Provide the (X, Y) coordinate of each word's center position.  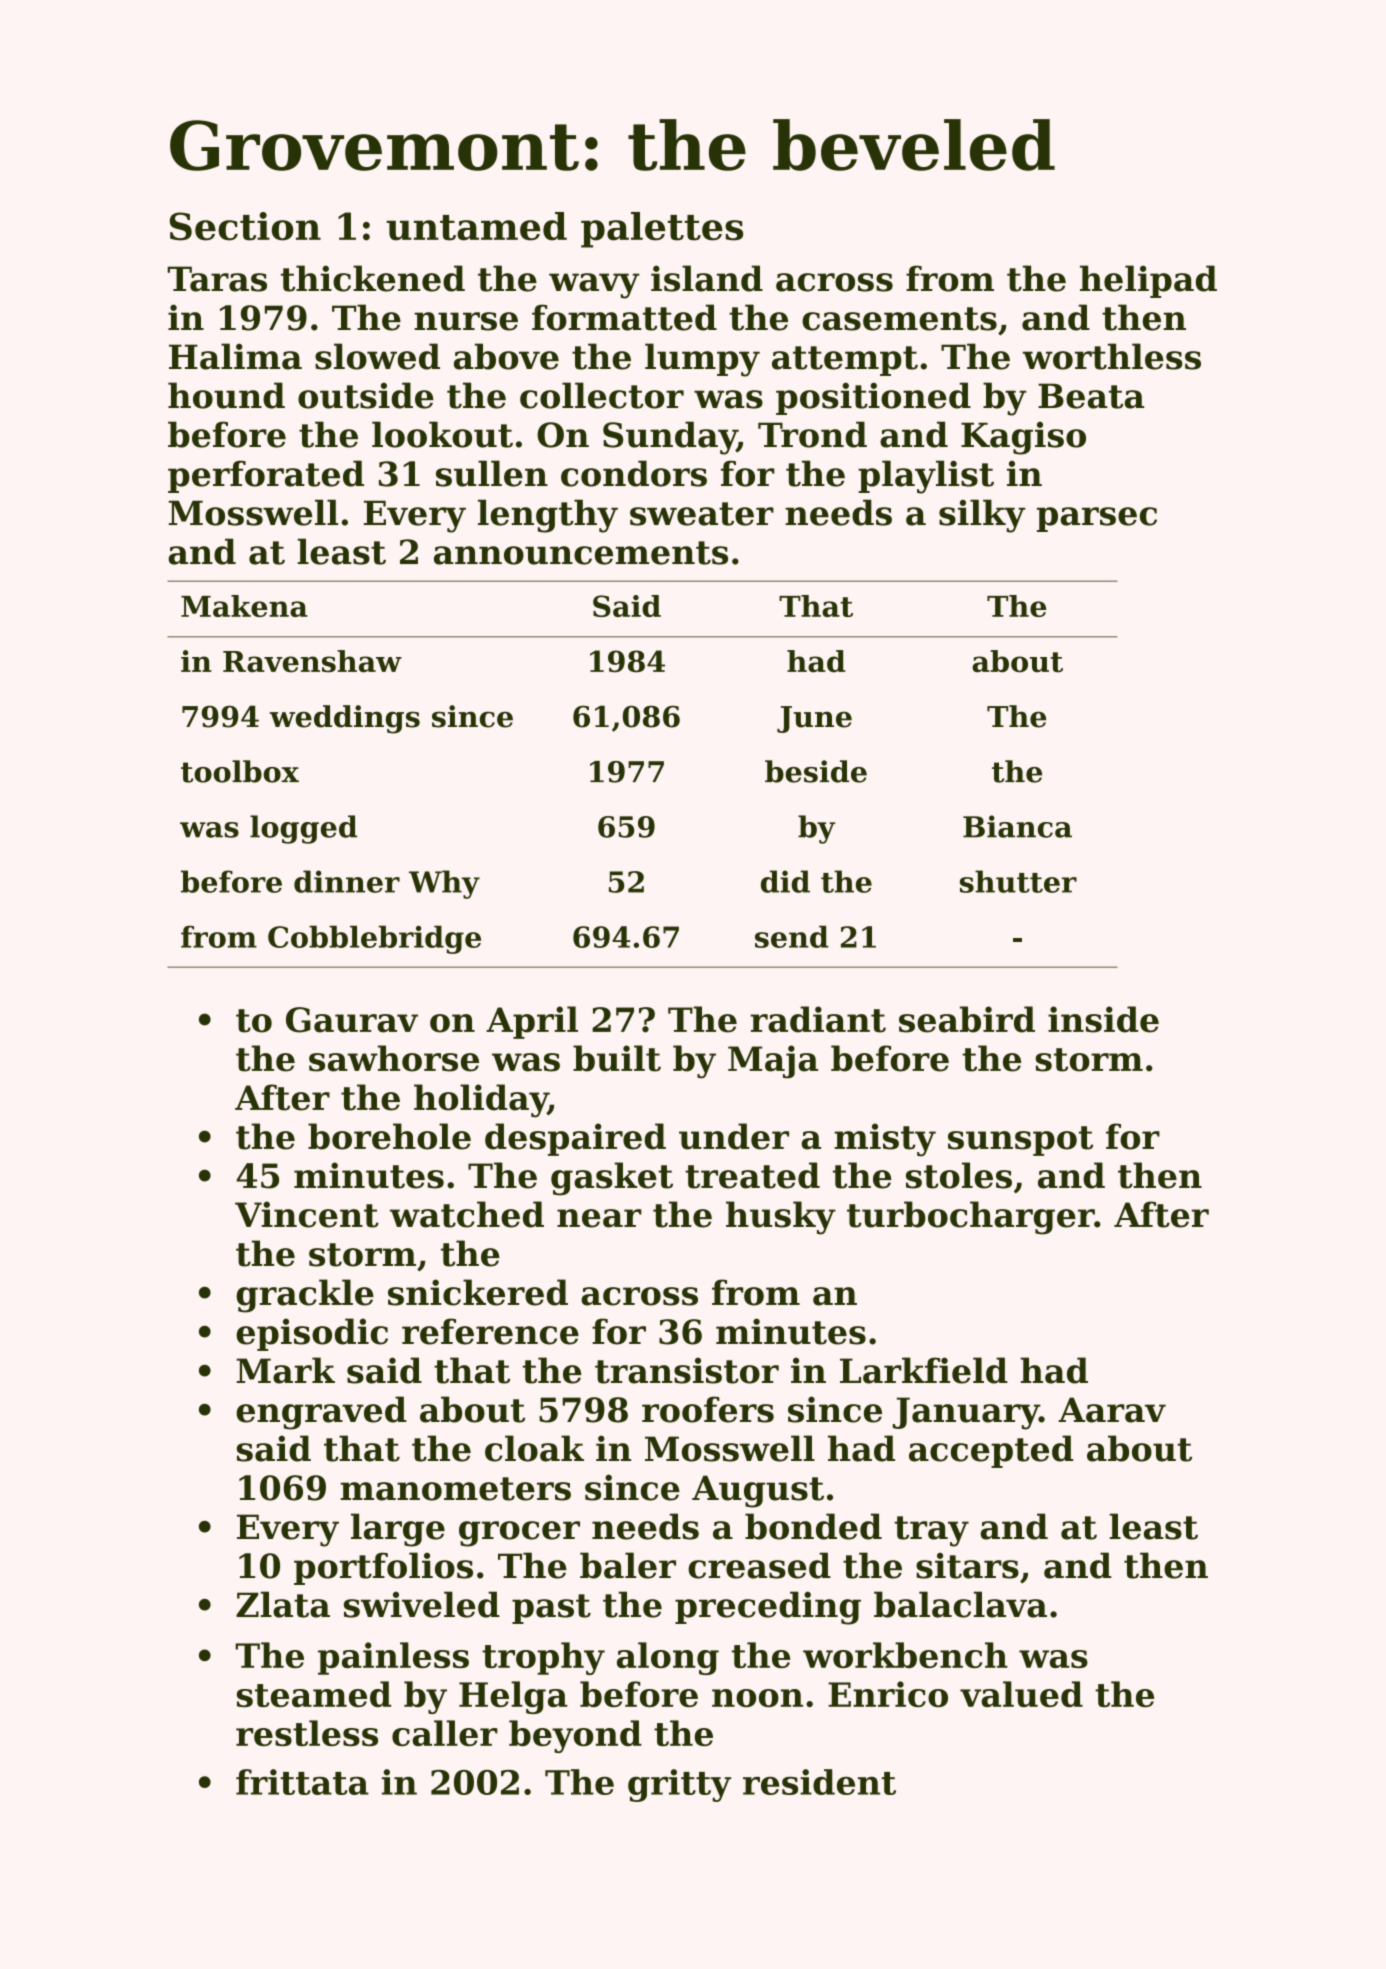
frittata (302, 1782)
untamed (476, 226)
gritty (680, 1785)
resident (819, 1782)
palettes (662, 230)
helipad (1148, 281)
